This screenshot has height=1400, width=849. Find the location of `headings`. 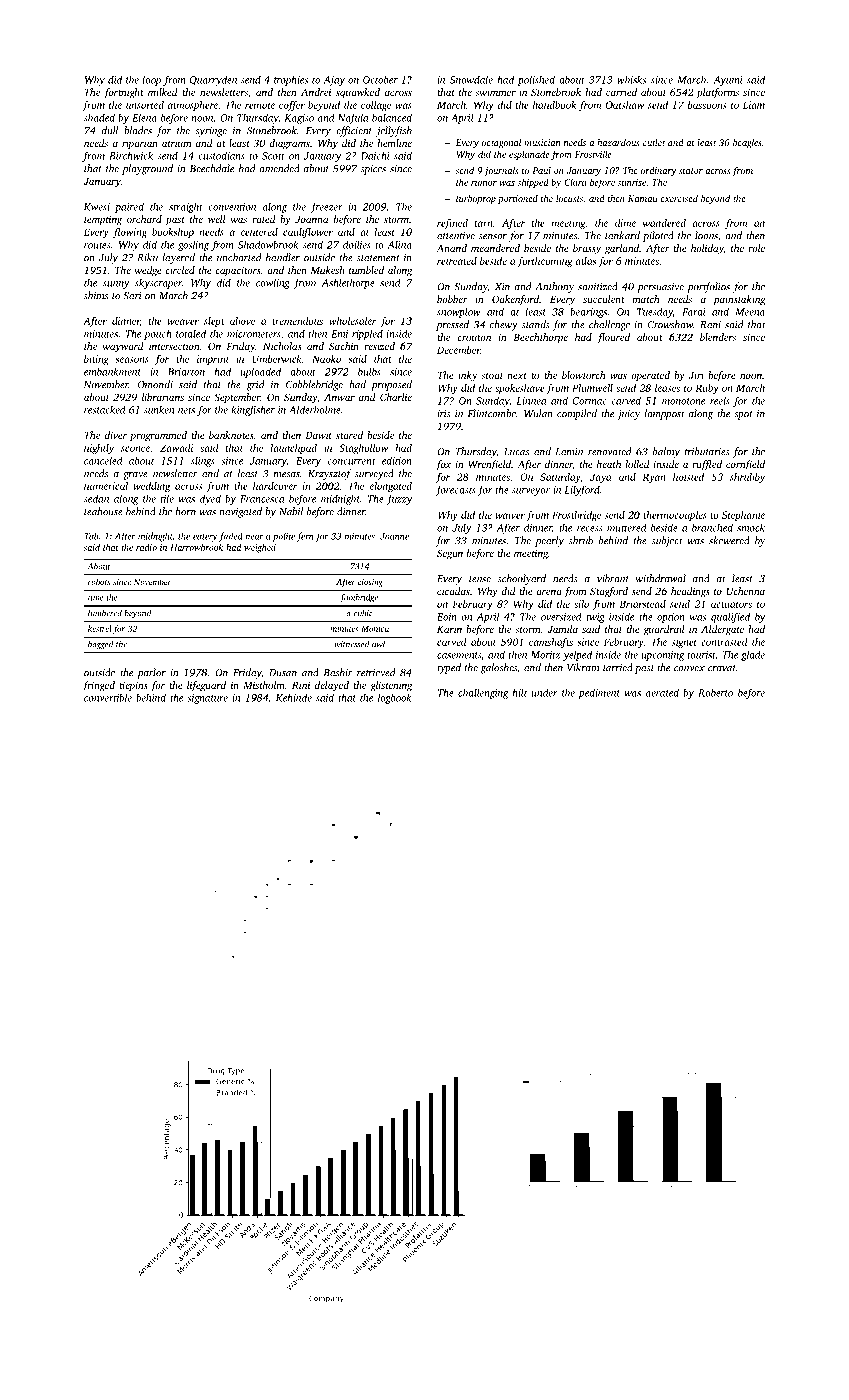

headings is located at coordinates (690, 592).
